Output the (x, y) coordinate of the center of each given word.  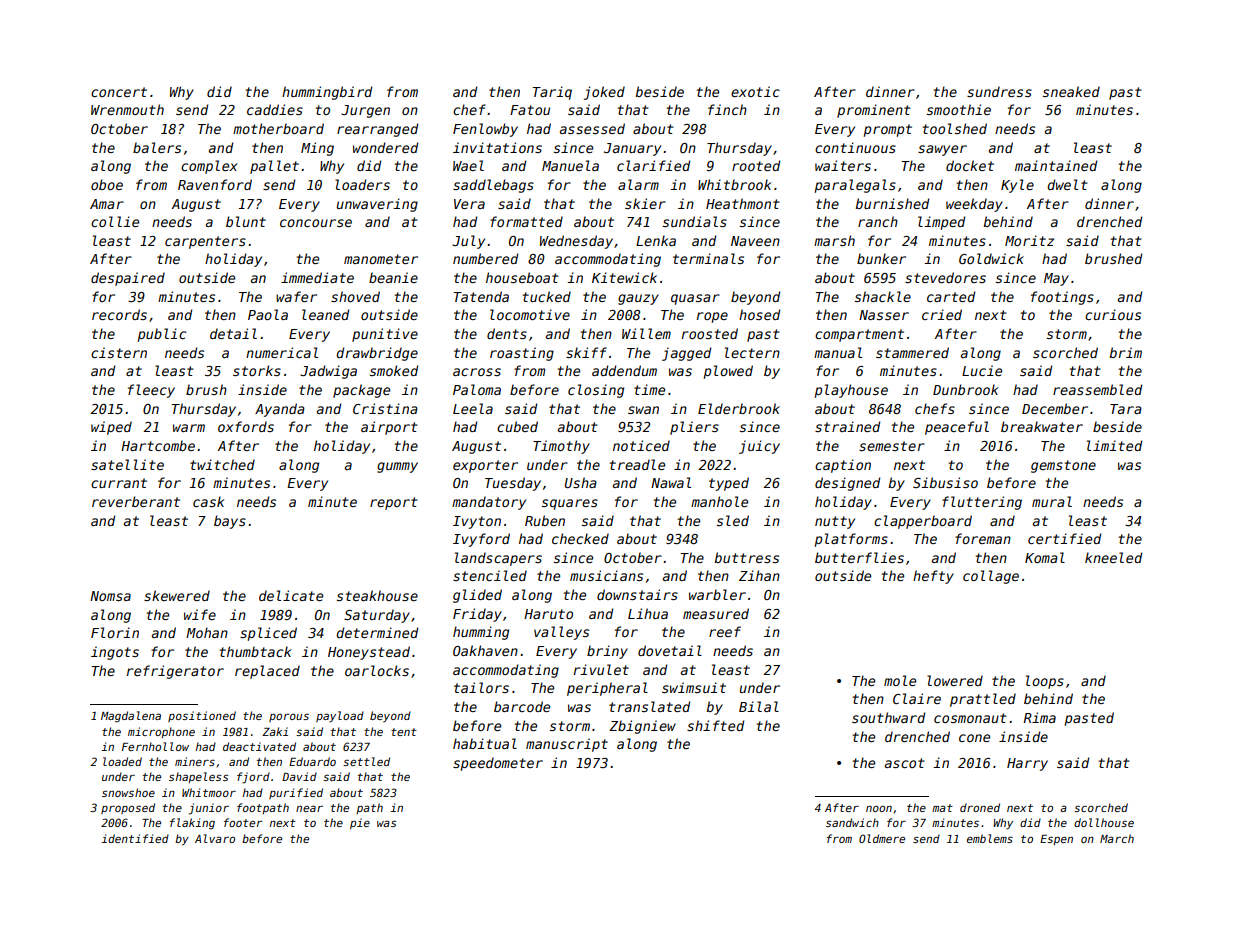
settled (366, 761)
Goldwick (991, 258)
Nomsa (110, 596)
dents (507, 333)
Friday (477, 615)
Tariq (552, 93)
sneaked (1071, 91)
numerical (282, 352)
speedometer (498, 764)
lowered (955, 680)
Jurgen (365, 111)
